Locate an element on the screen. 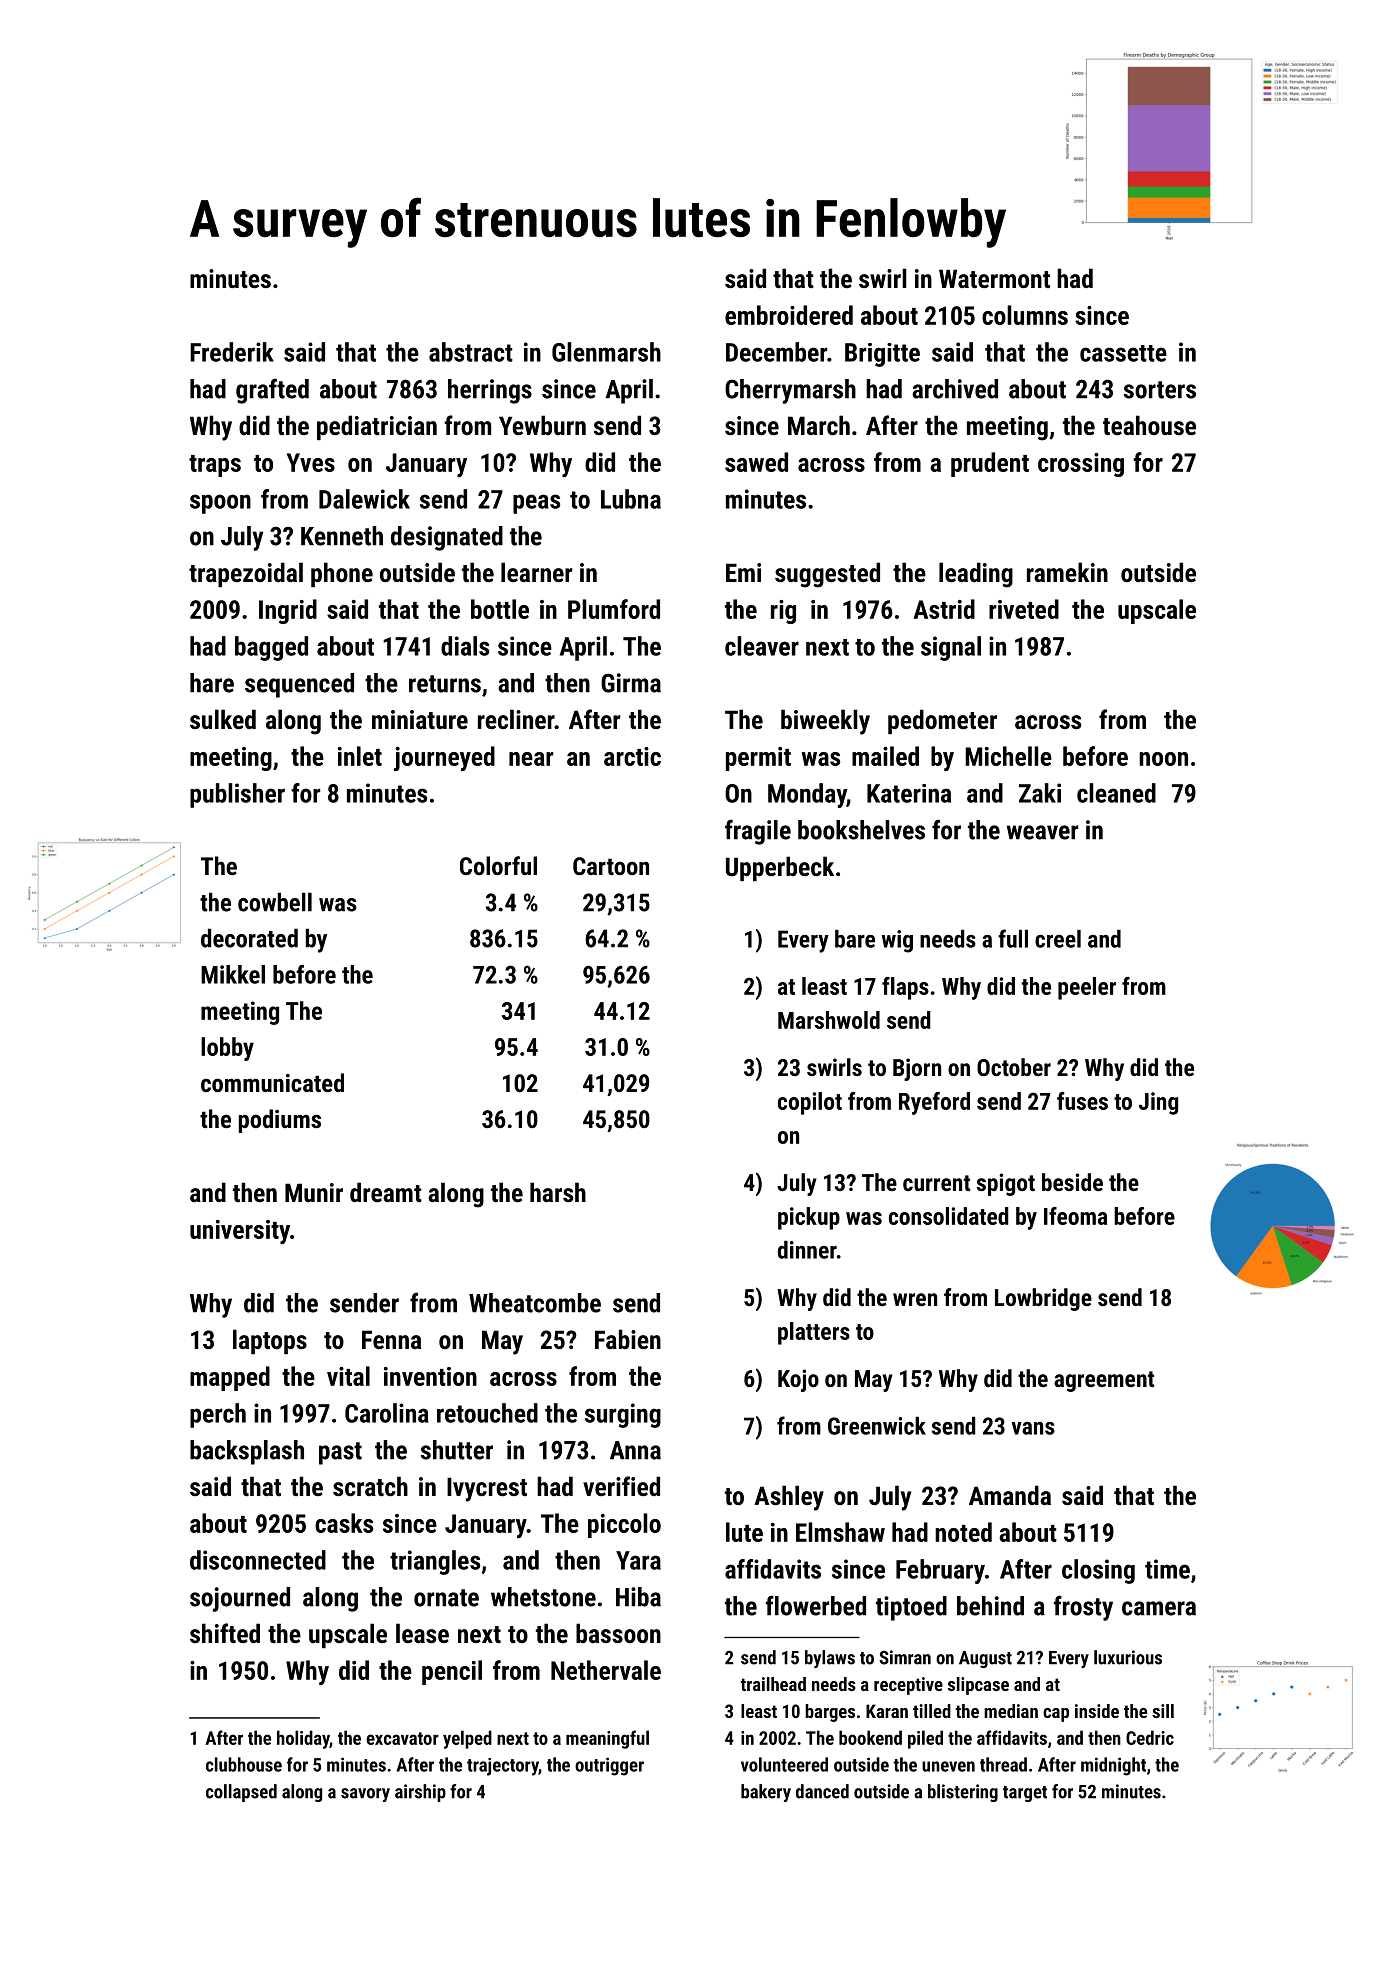  pedometer is located at coordinates (942, 721).
